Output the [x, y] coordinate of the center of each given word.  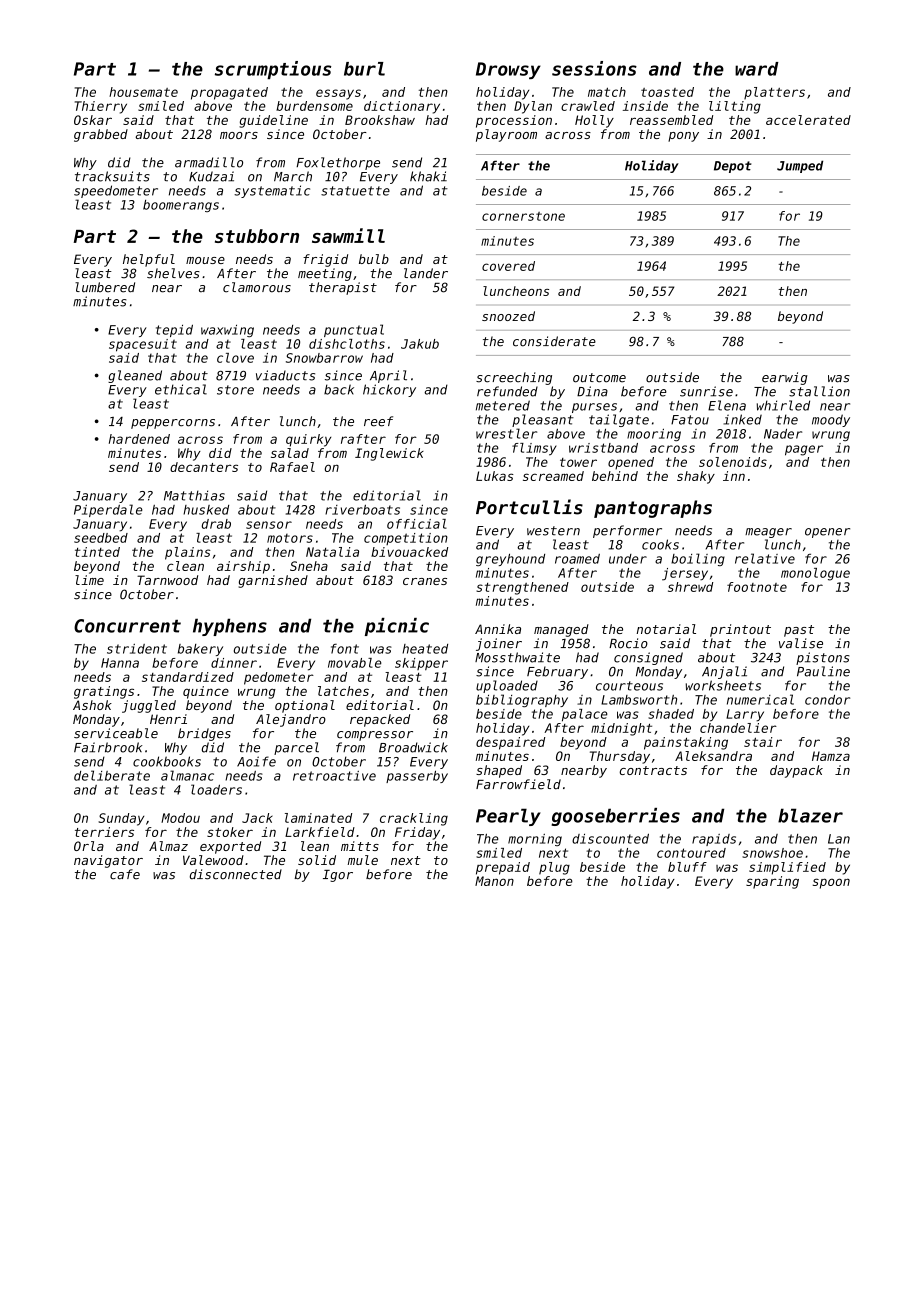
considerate [554, 341]
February [557, 672]
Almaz [168, 846]
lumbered [105, 287]
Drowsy [508, 70]
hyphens [230, 627]
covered [508, 266]
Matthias [194, 495]
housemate [143, 92]
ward [757, 69]
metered [503, 405]
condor [827, 700]
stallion [819, 391]
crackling [414, 819]
